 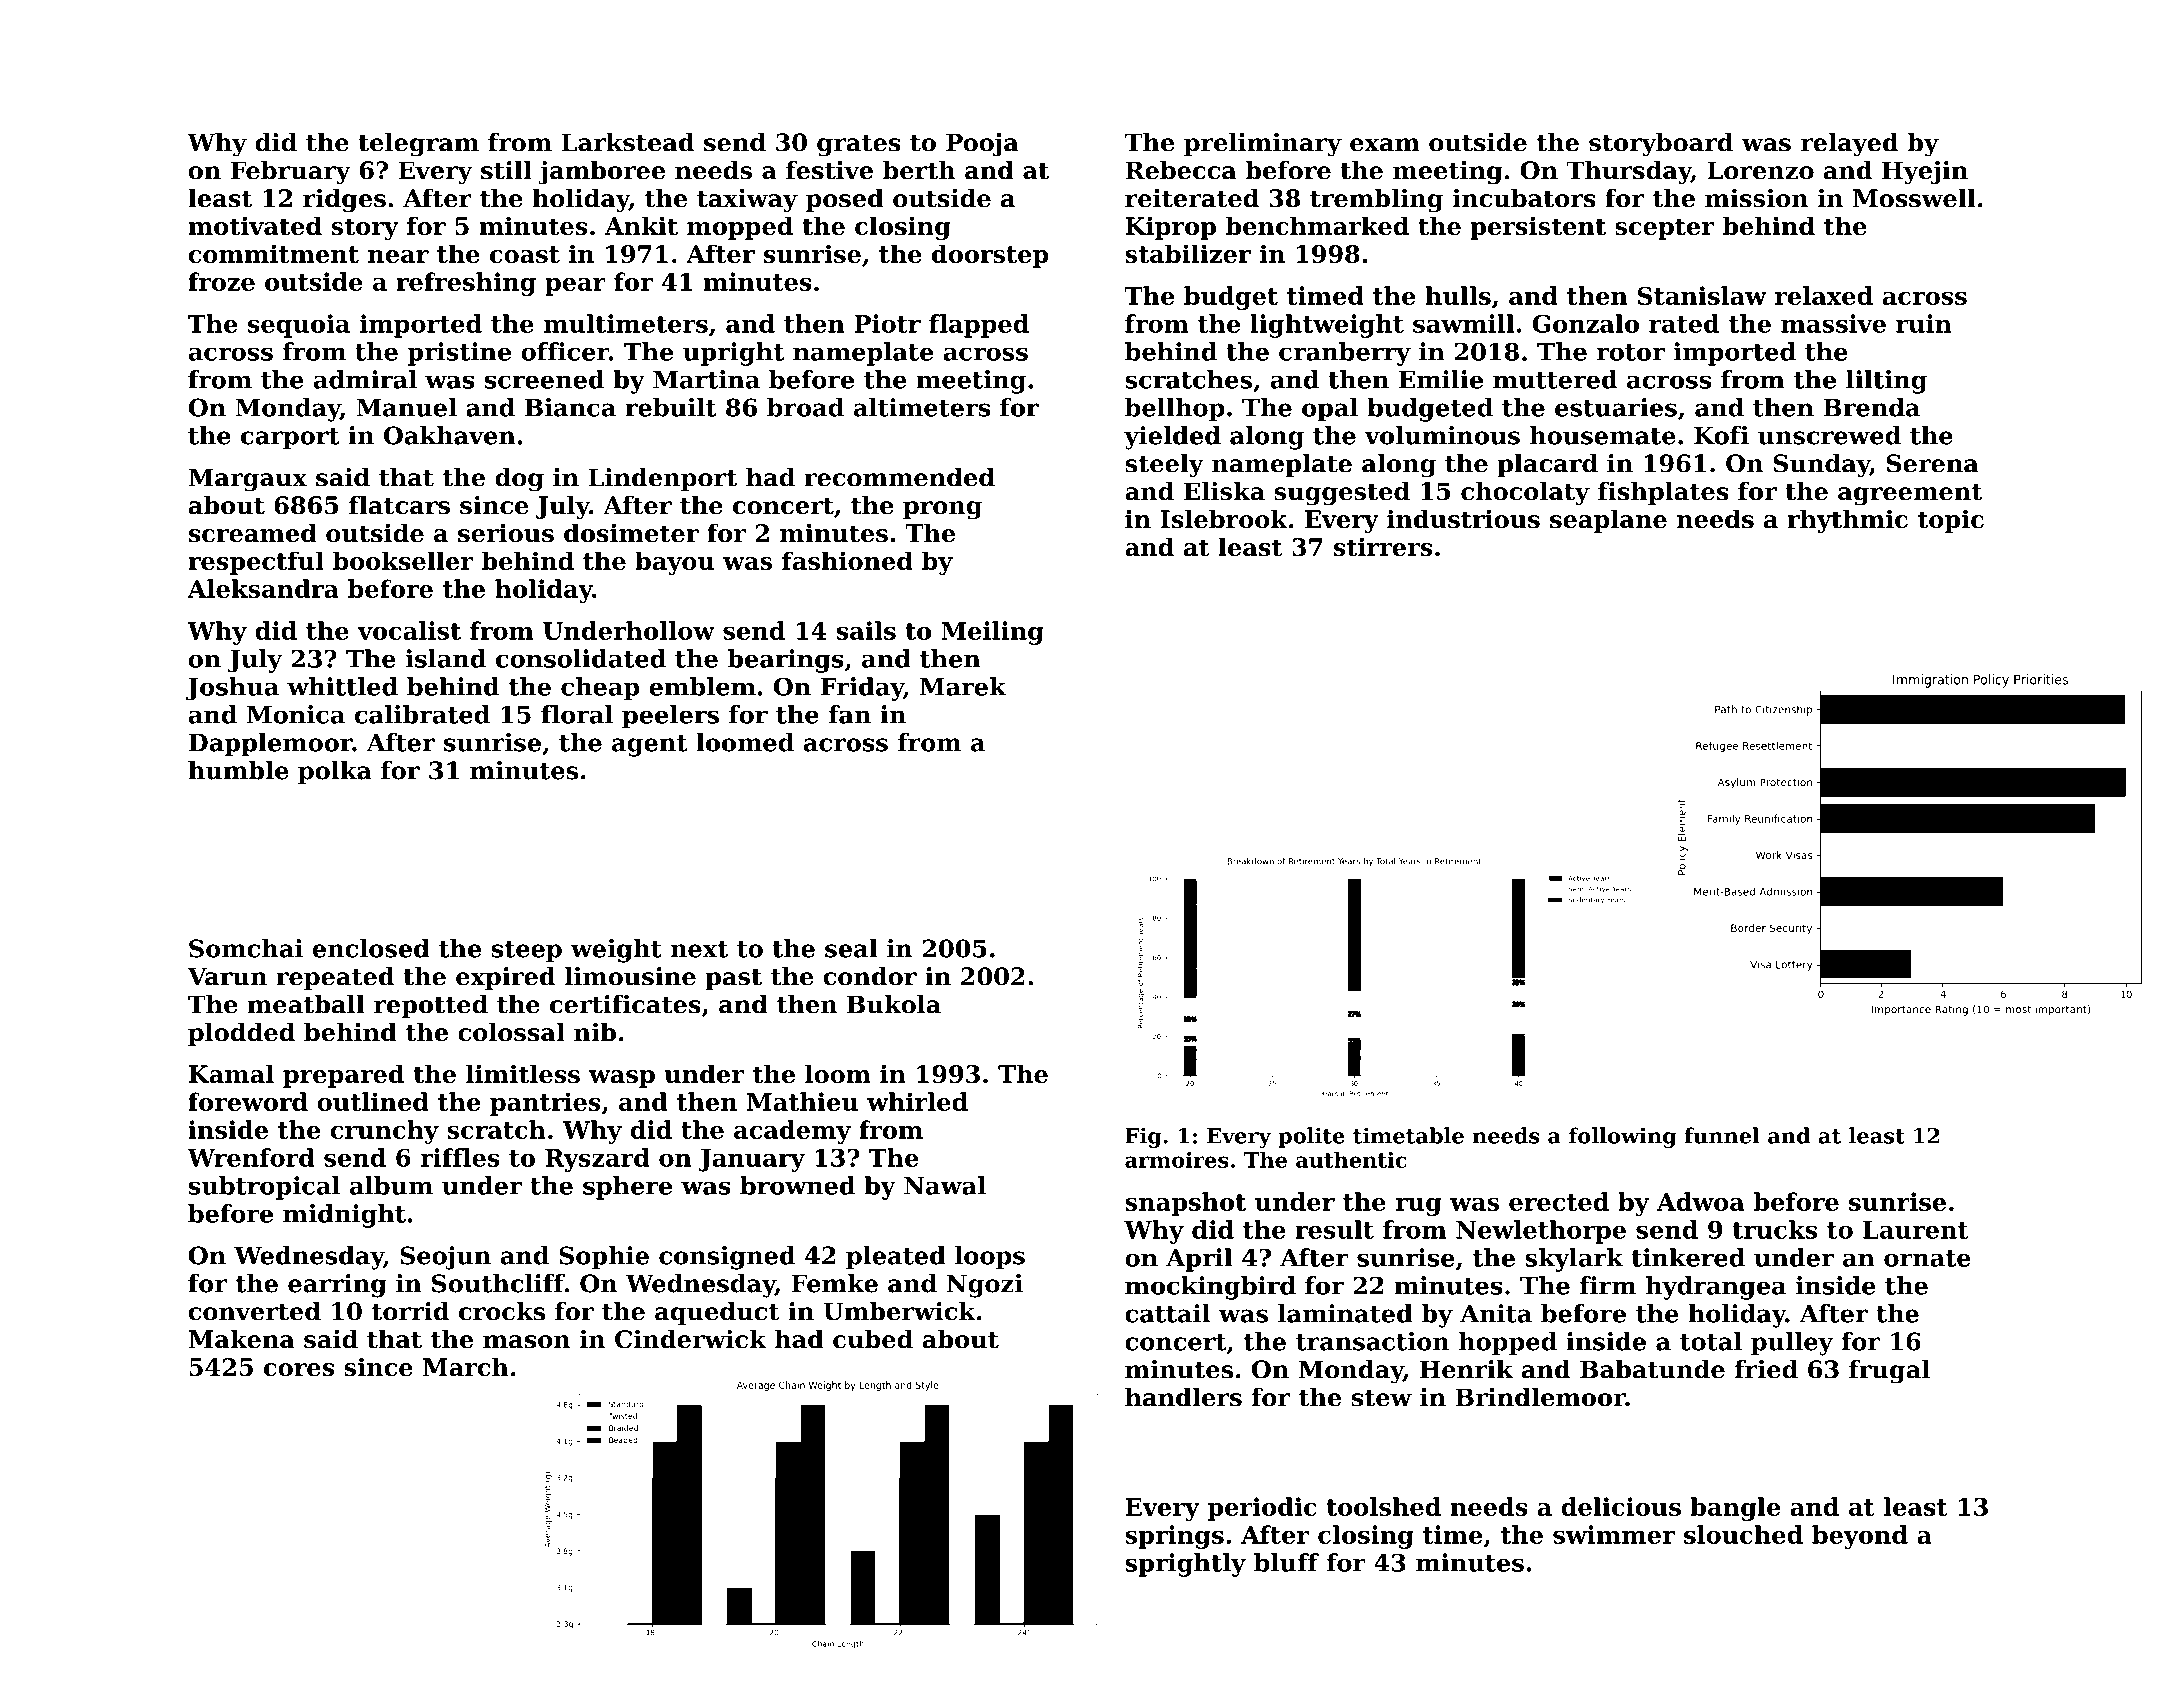 What do you see at coordinates (299, 1370) in the screenshot?
I see `cores` at bounding box center [299, 1370].
